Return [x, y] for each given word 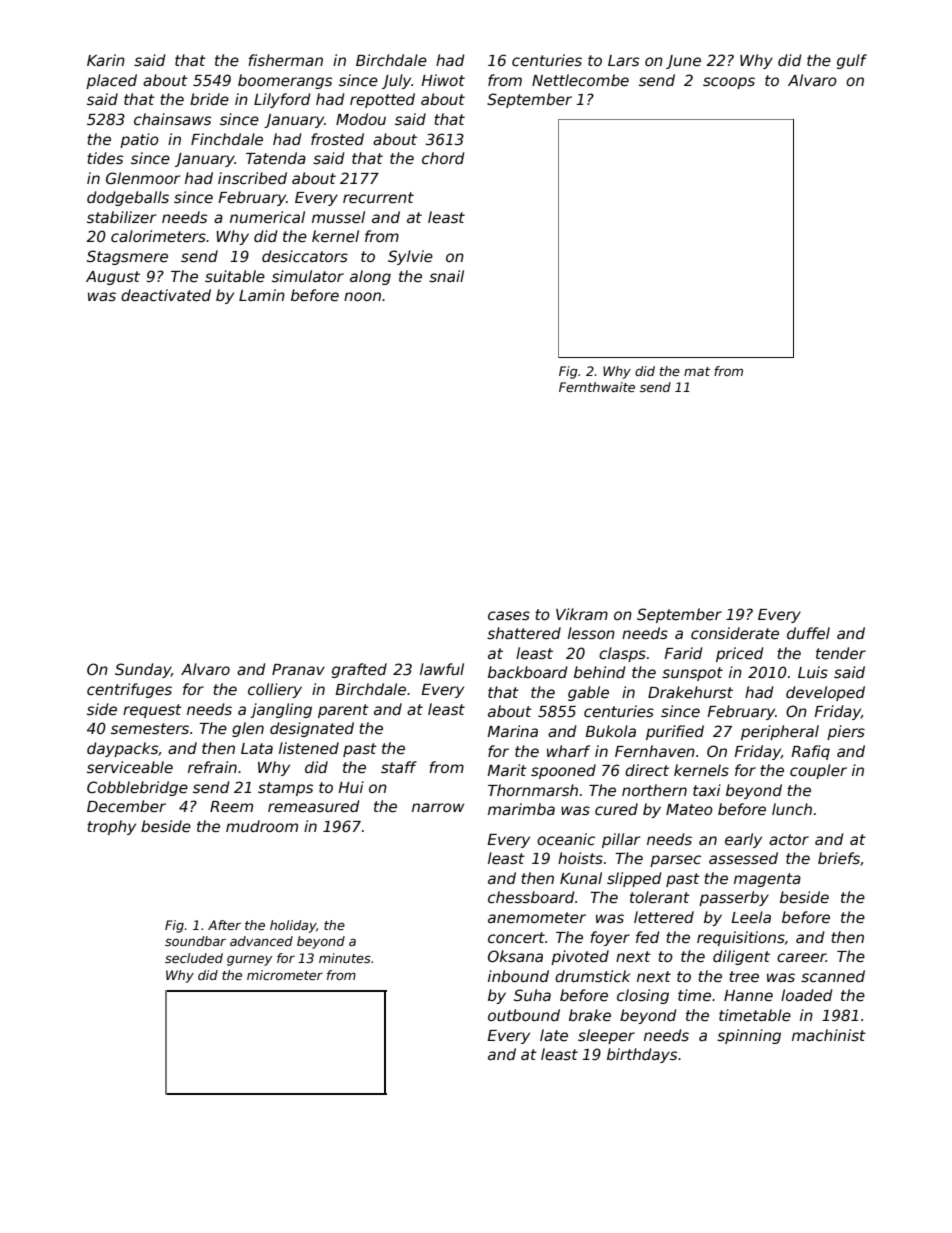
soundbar [195, 941]
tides [105, 158]
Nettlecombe [580, 80]
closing [643, 996]
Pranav [298, 669]
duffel [808, 633]
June [683, 62]
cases [509, 615]
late [554, 1035]
